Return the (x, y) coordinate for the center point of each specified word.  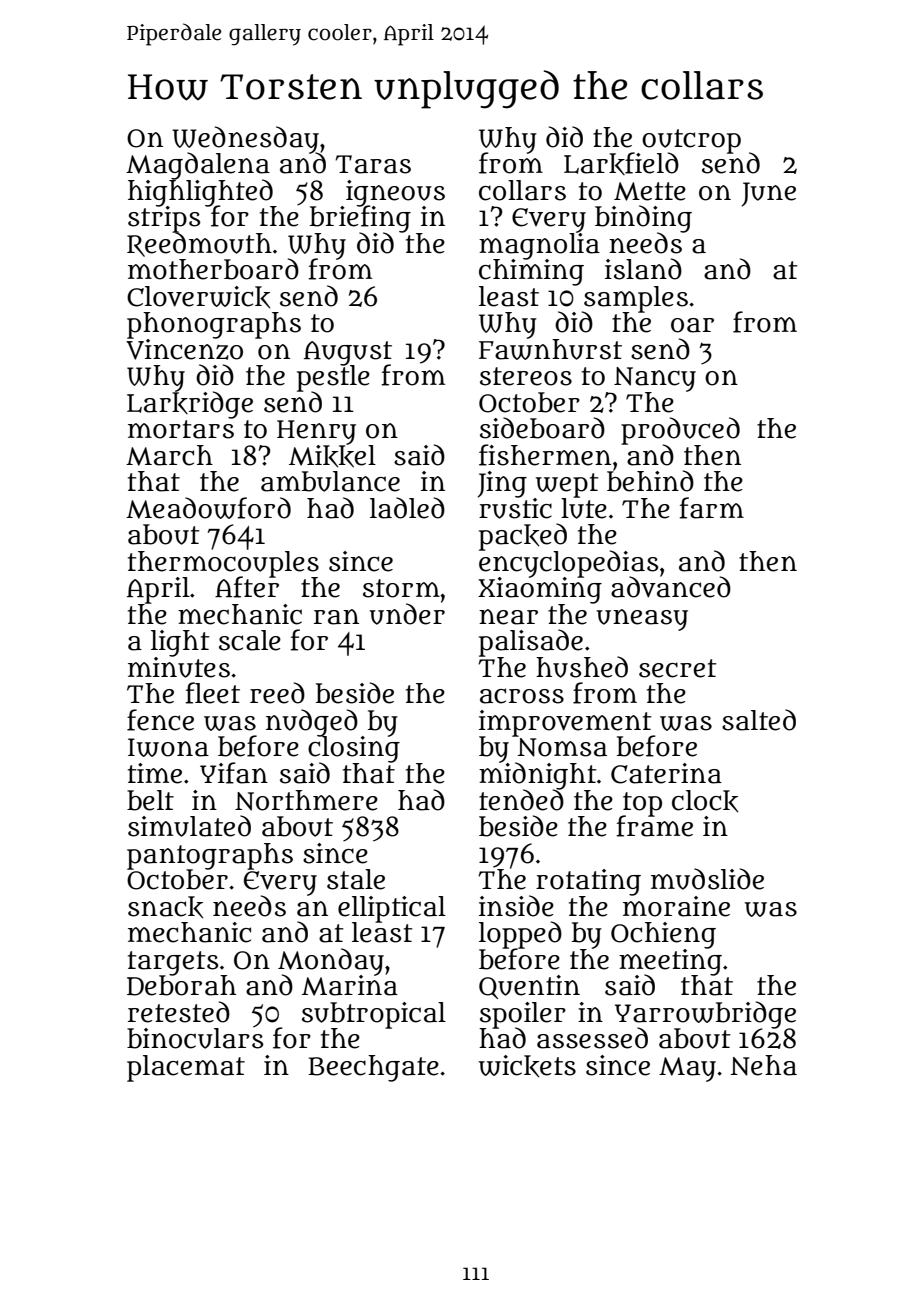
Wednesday (245, 139)
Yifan (234, 773)
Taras (373, 164)
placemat (186, 1068)
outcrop (691, 141)
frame (655, 826)
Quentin (529, 987)
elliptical (392, 909)
